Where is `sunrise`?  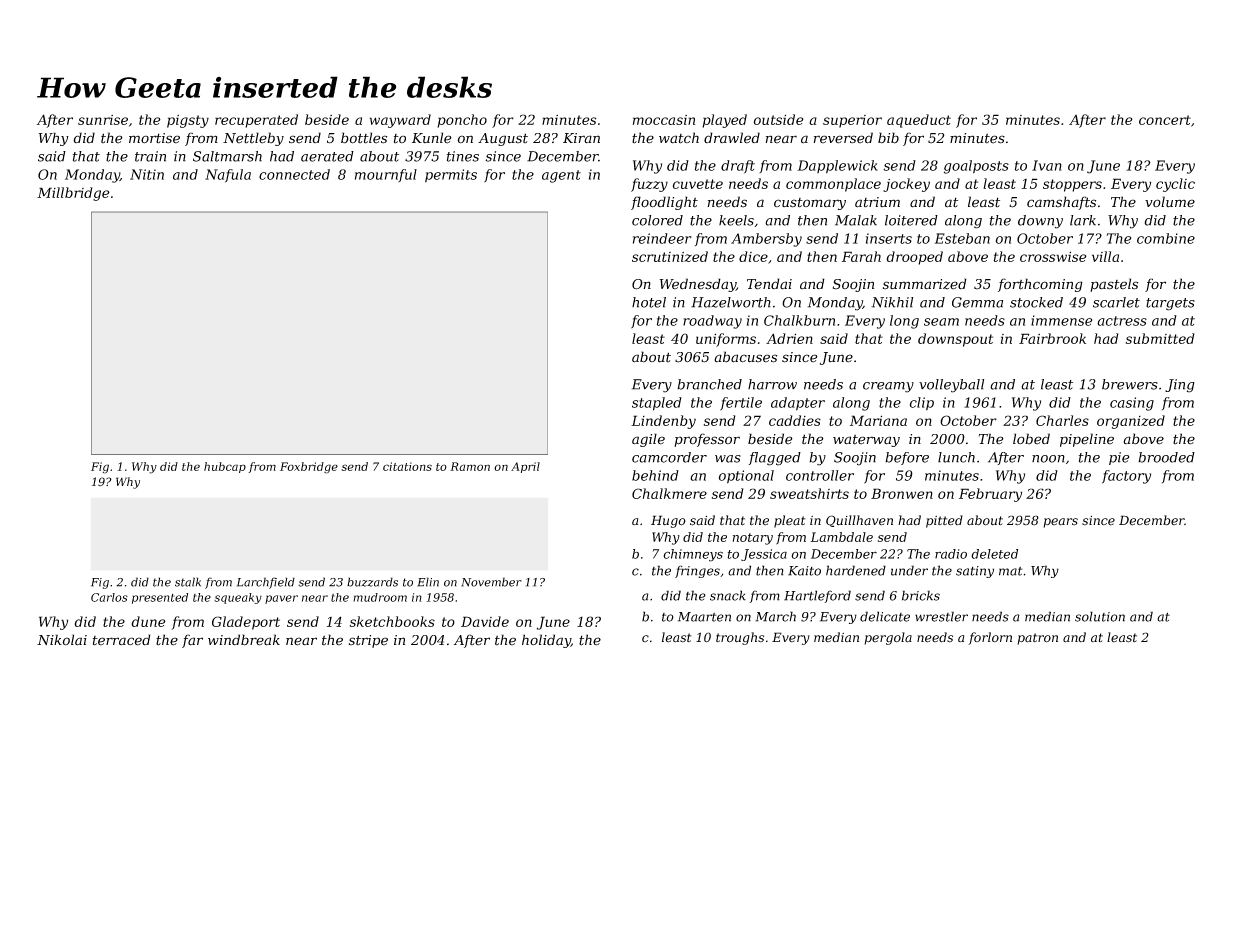
sunrise is located at coordinates (103, 120).
